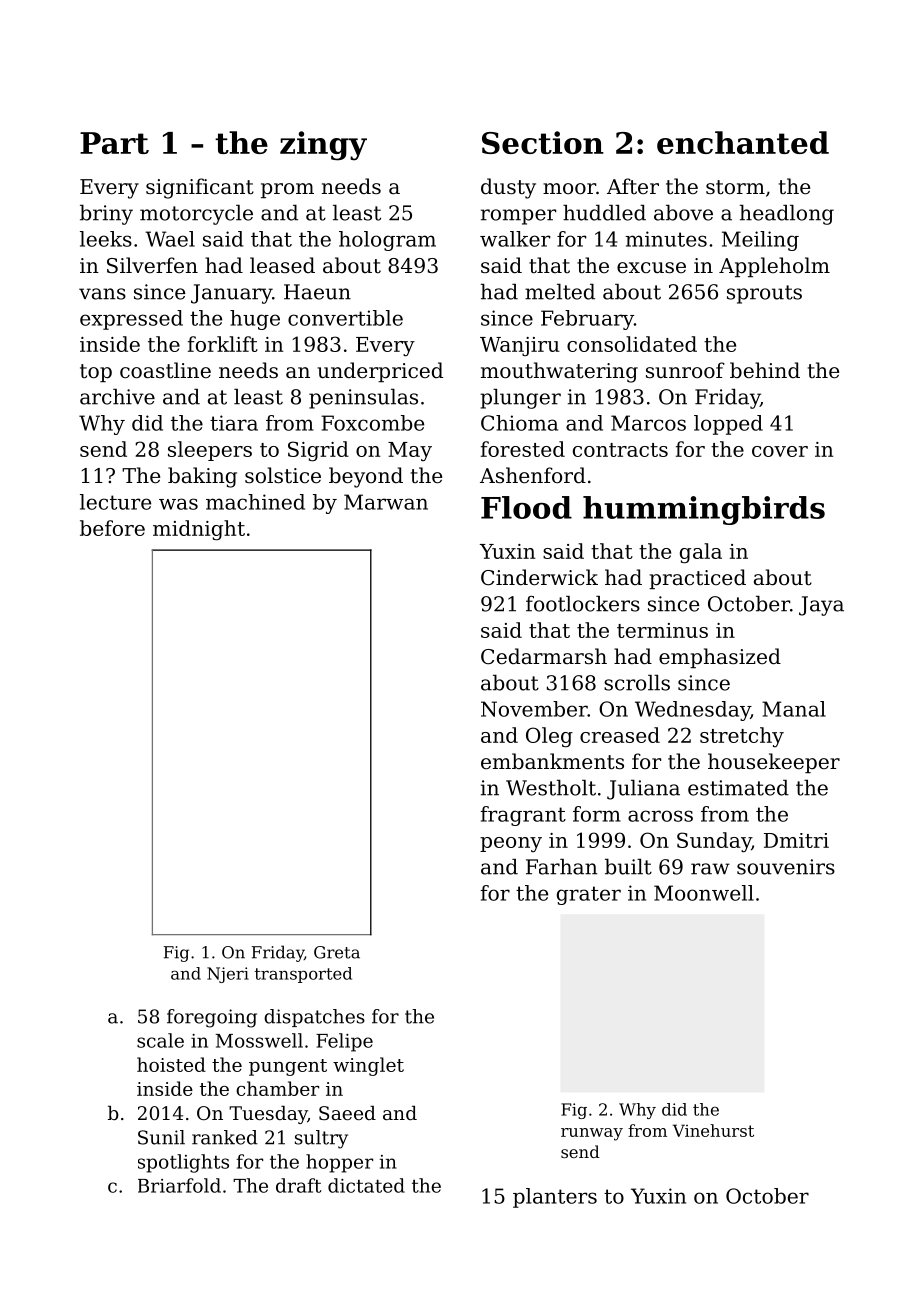 This image has height=1311, width=924. What do you see at coordinates (620, 735) in the image?
I see `creased` at bounding box center [620, 735].
